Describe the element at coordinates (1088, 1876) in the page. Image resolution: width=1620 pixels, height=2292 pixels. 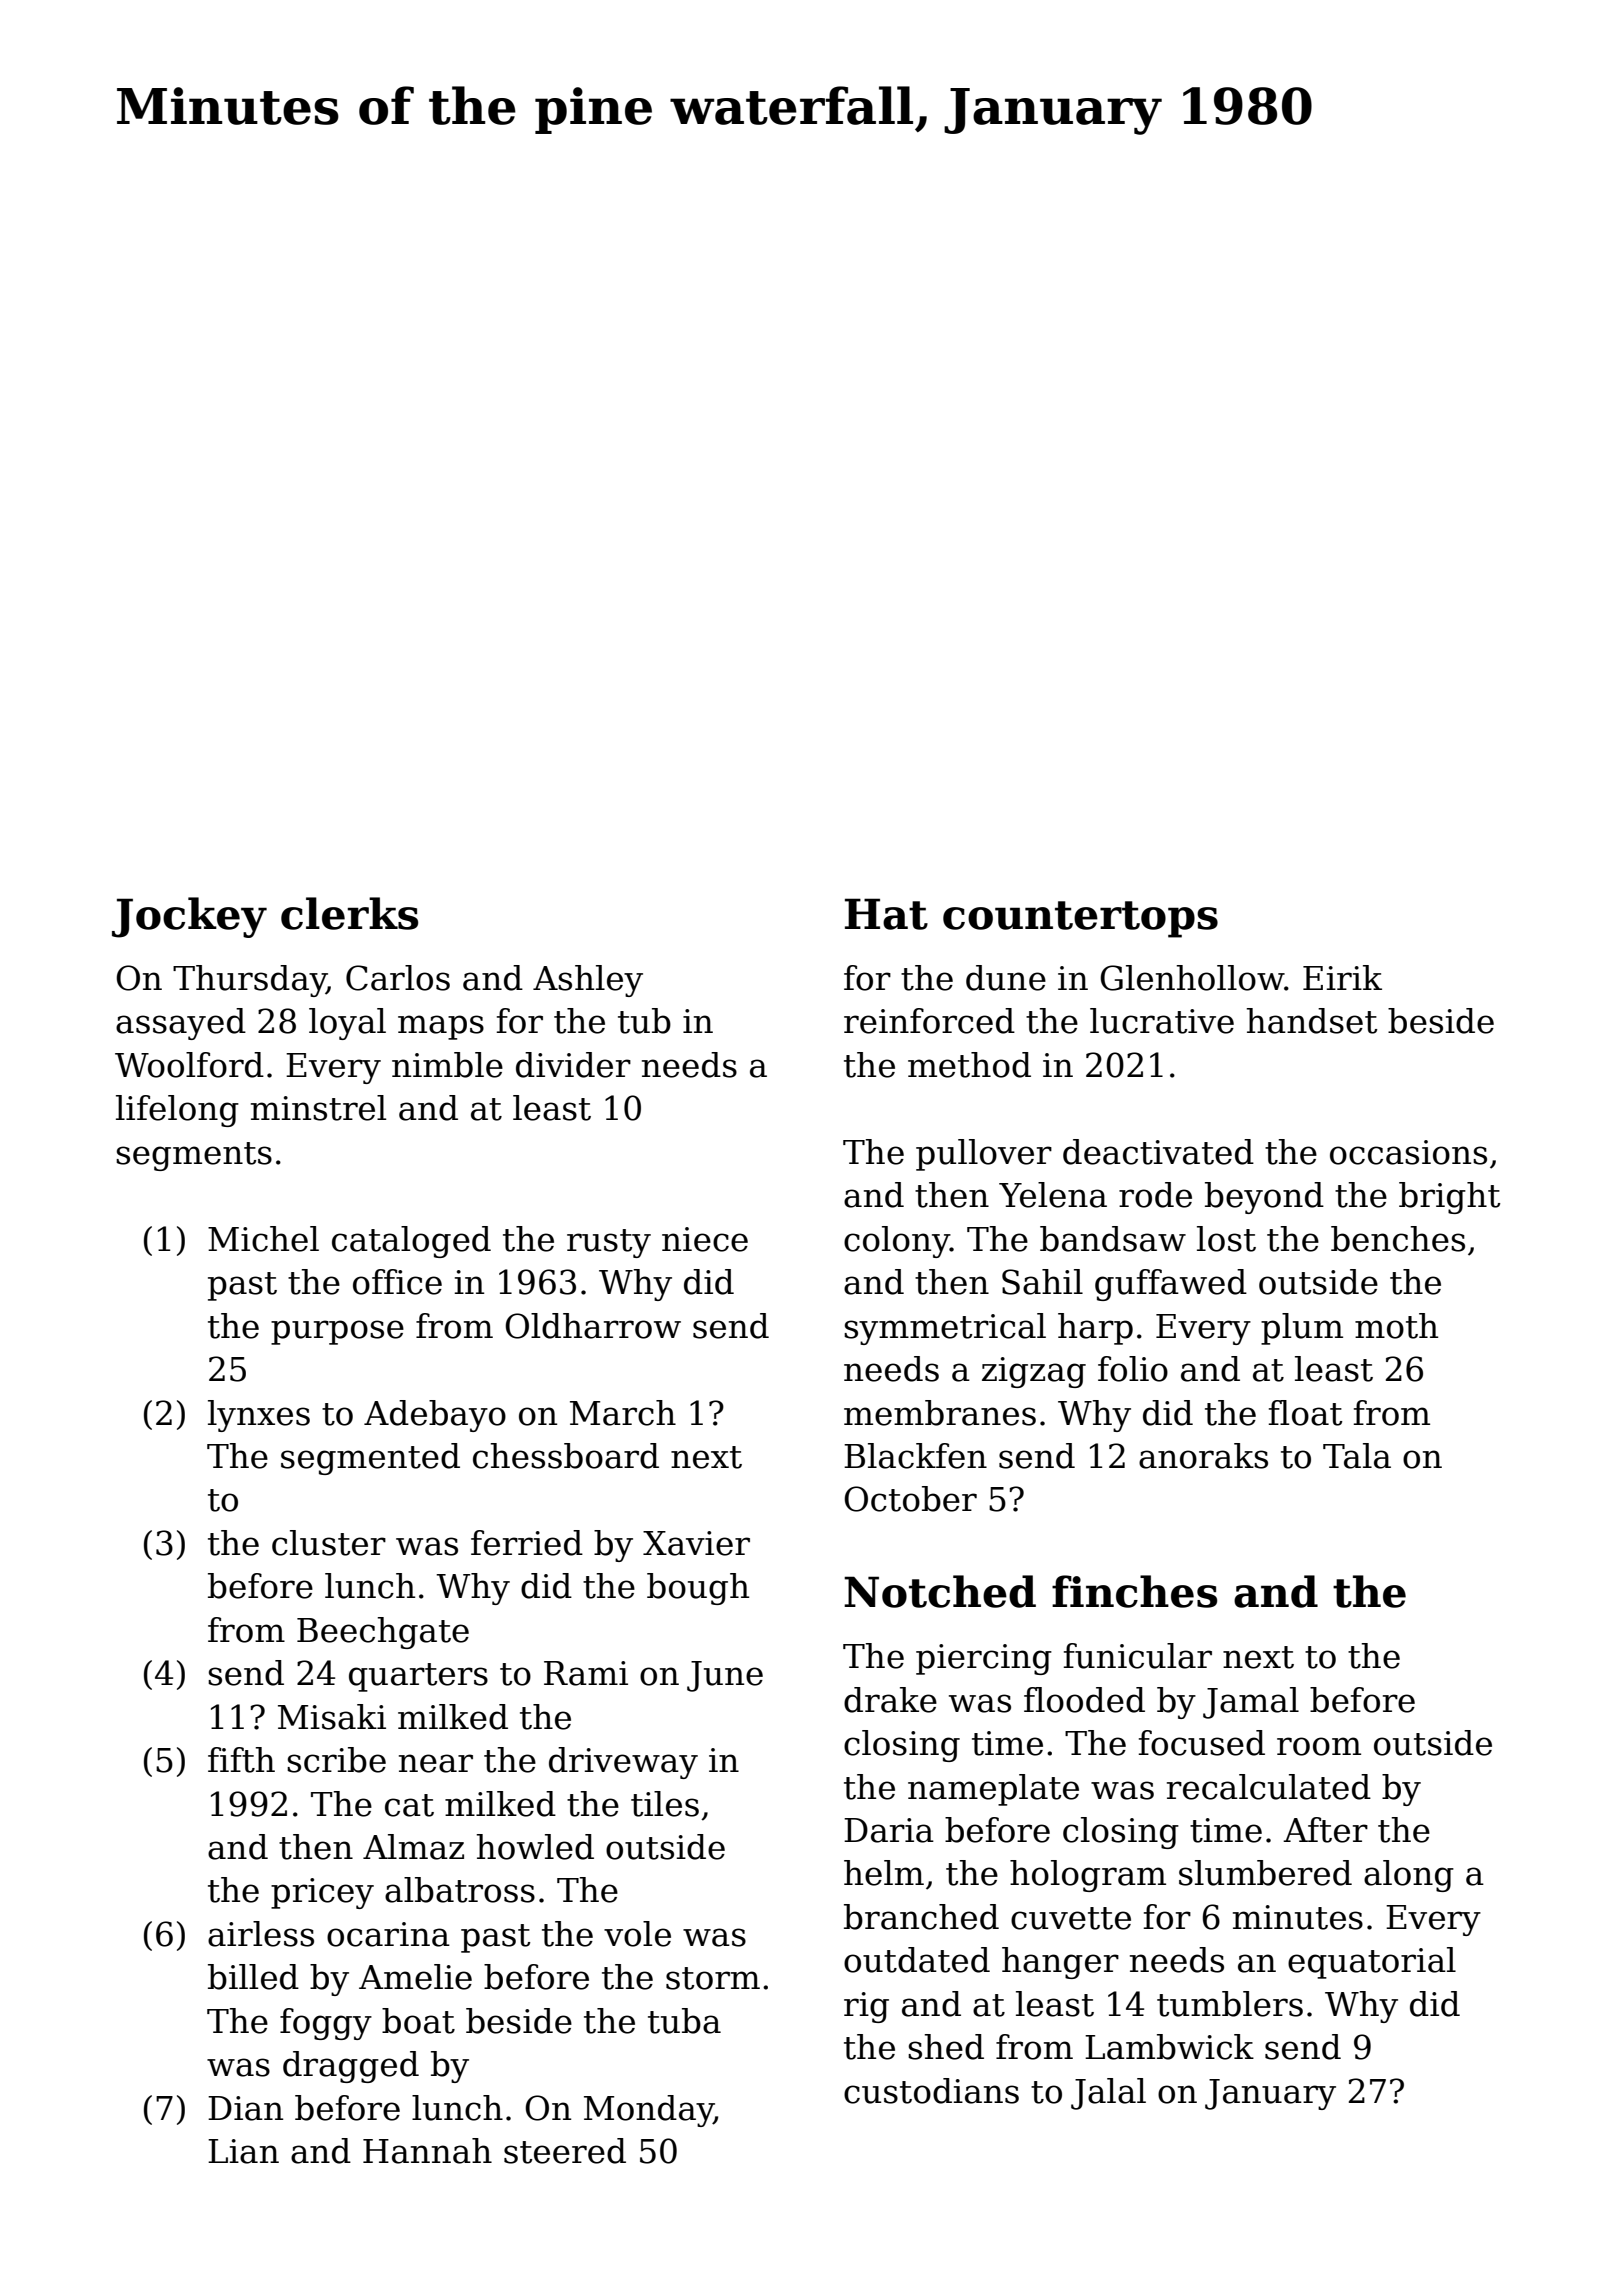
I see `hologram` at that location.
